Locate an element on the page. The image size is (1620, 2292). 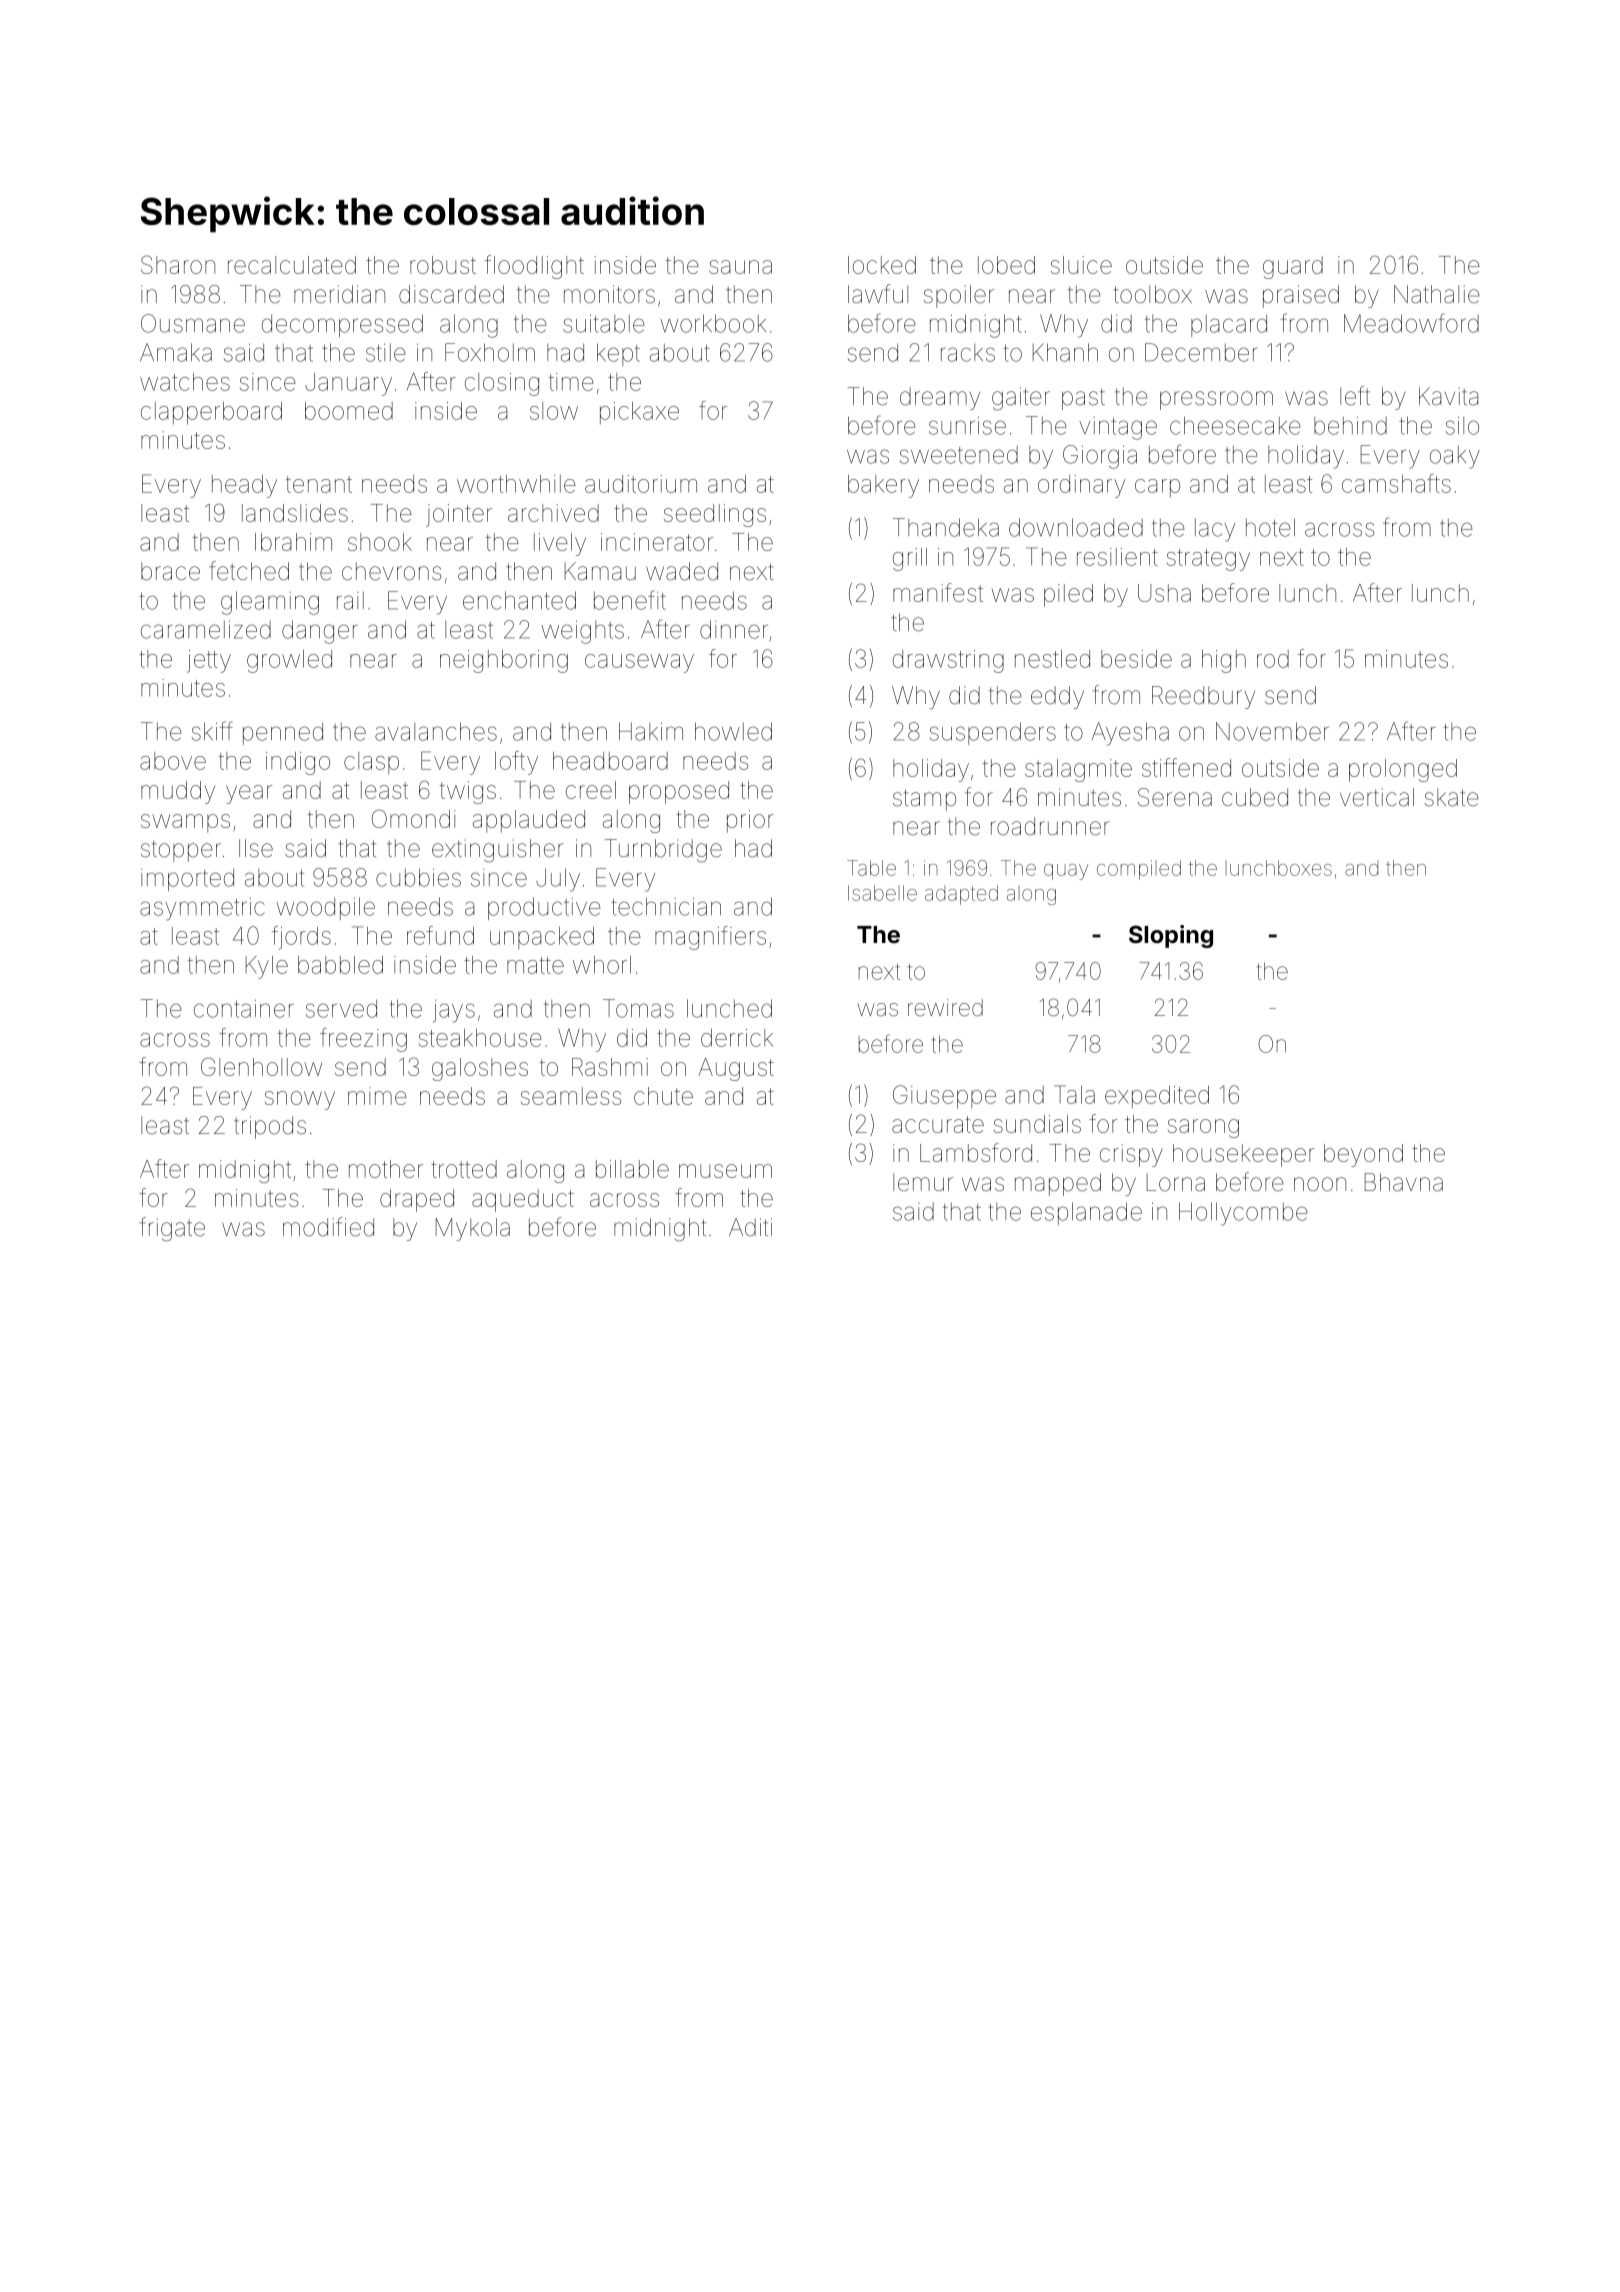
esplanade is located at coordinates (1086, 1213).
